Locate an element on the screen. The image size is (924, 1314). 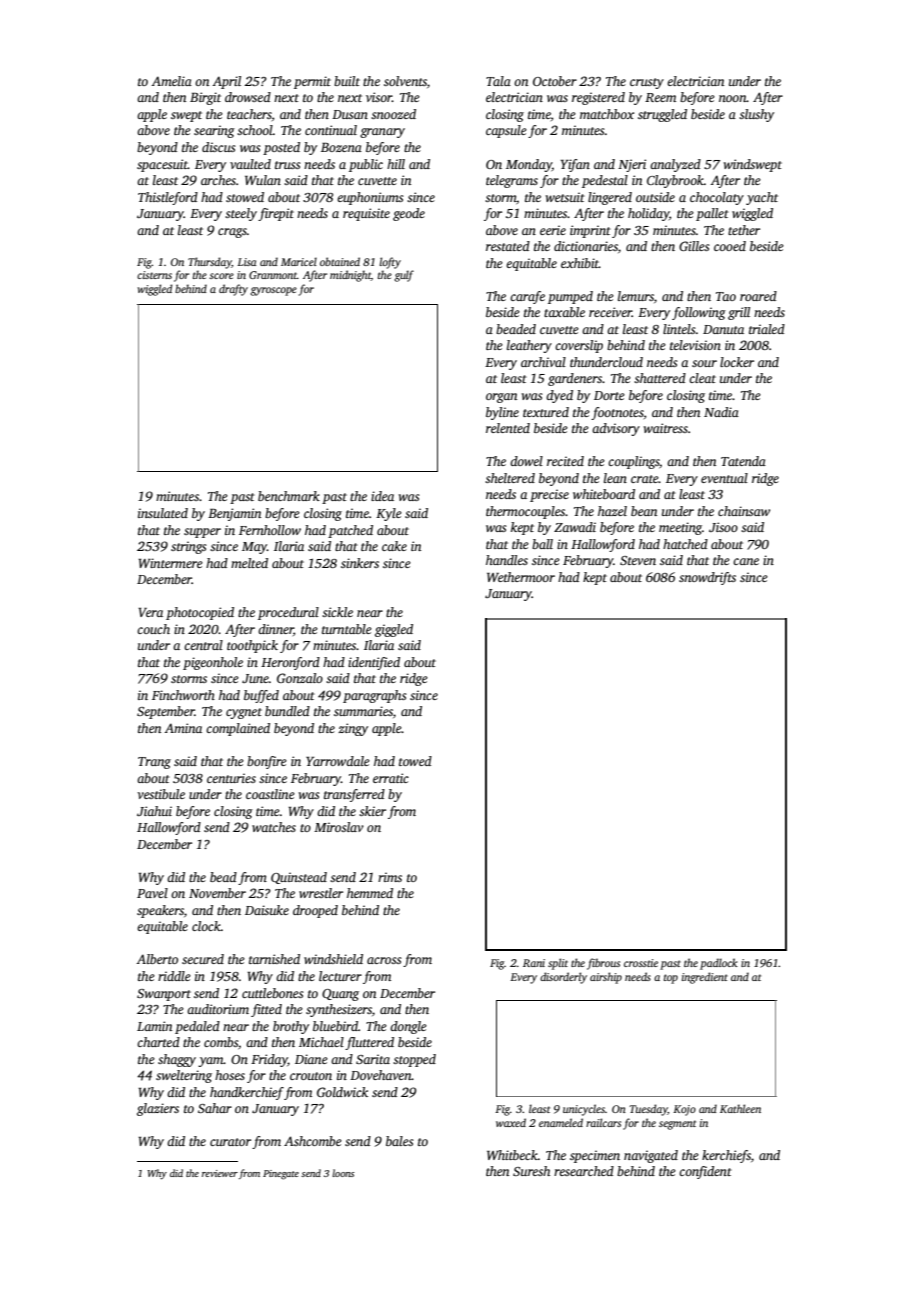
Amelia is located at coordinates (171, 81).
